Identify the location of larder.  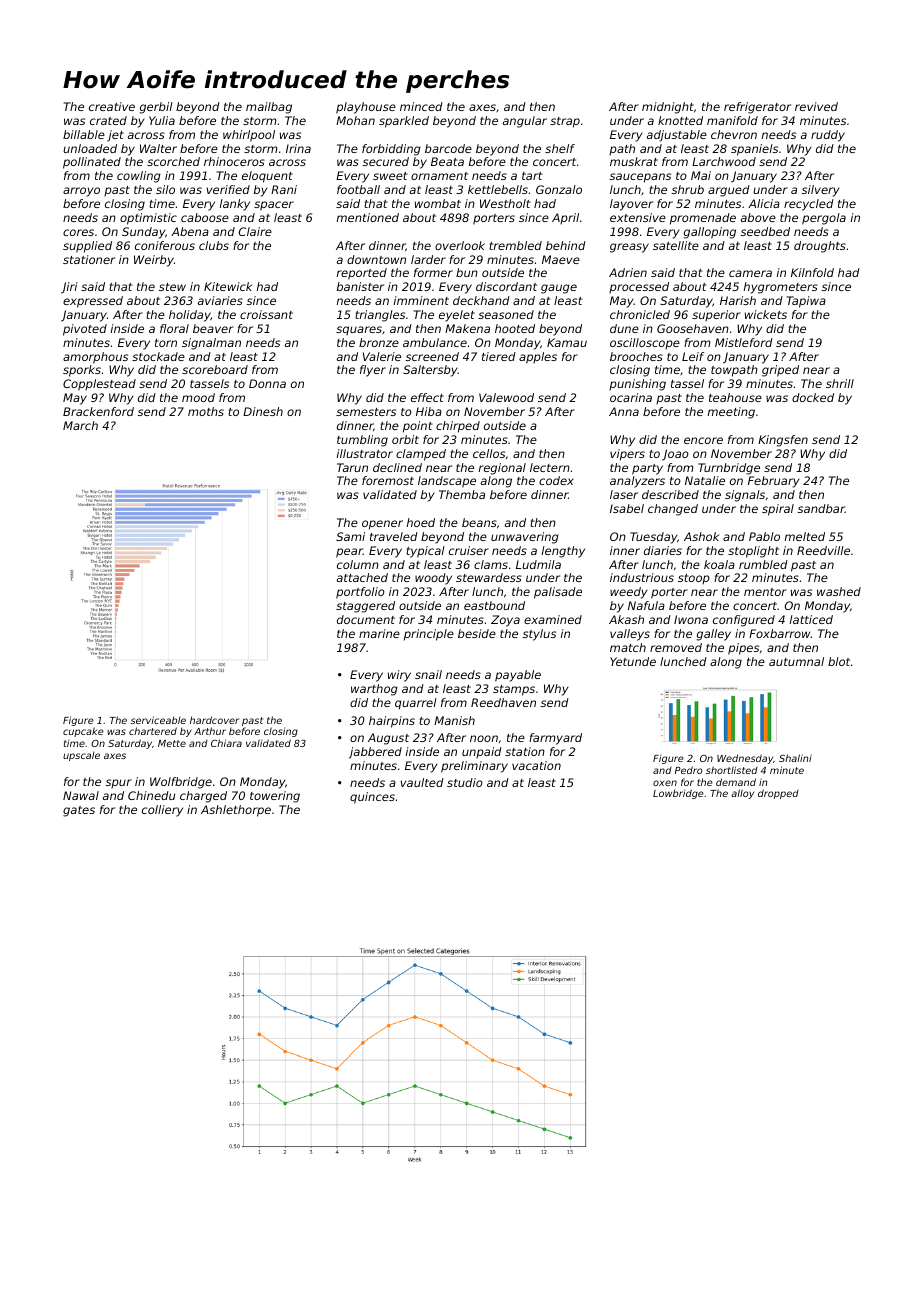
(428, 259).
